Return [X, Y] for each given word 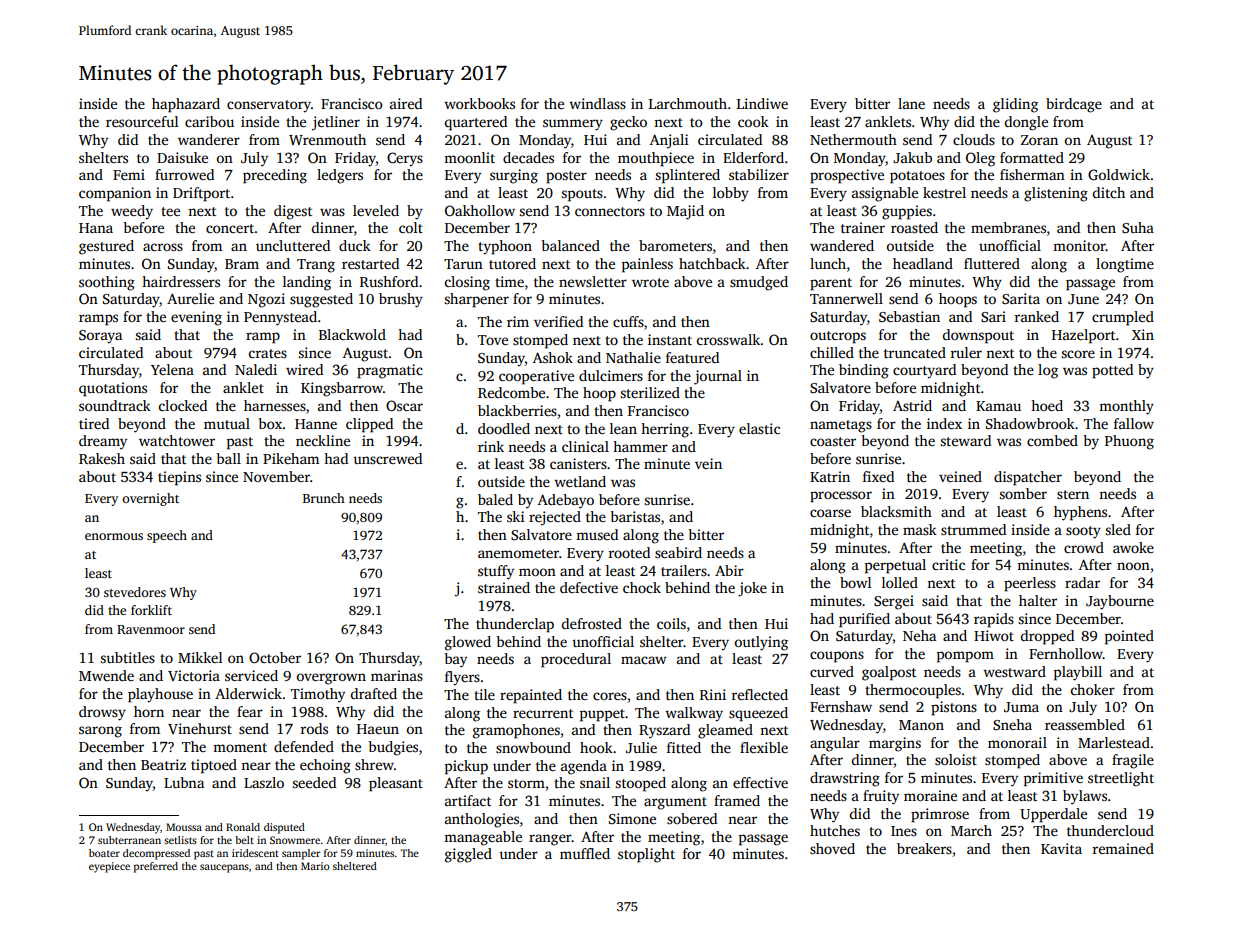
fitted [684, 747]
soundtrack [115, 405]
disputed [284, 828]
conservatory [269, 106]
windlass [597, 103]
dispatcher [1028, 478]
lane [911, 103]
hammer [640, 446]
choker [1093, 689]
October [275, 657]
